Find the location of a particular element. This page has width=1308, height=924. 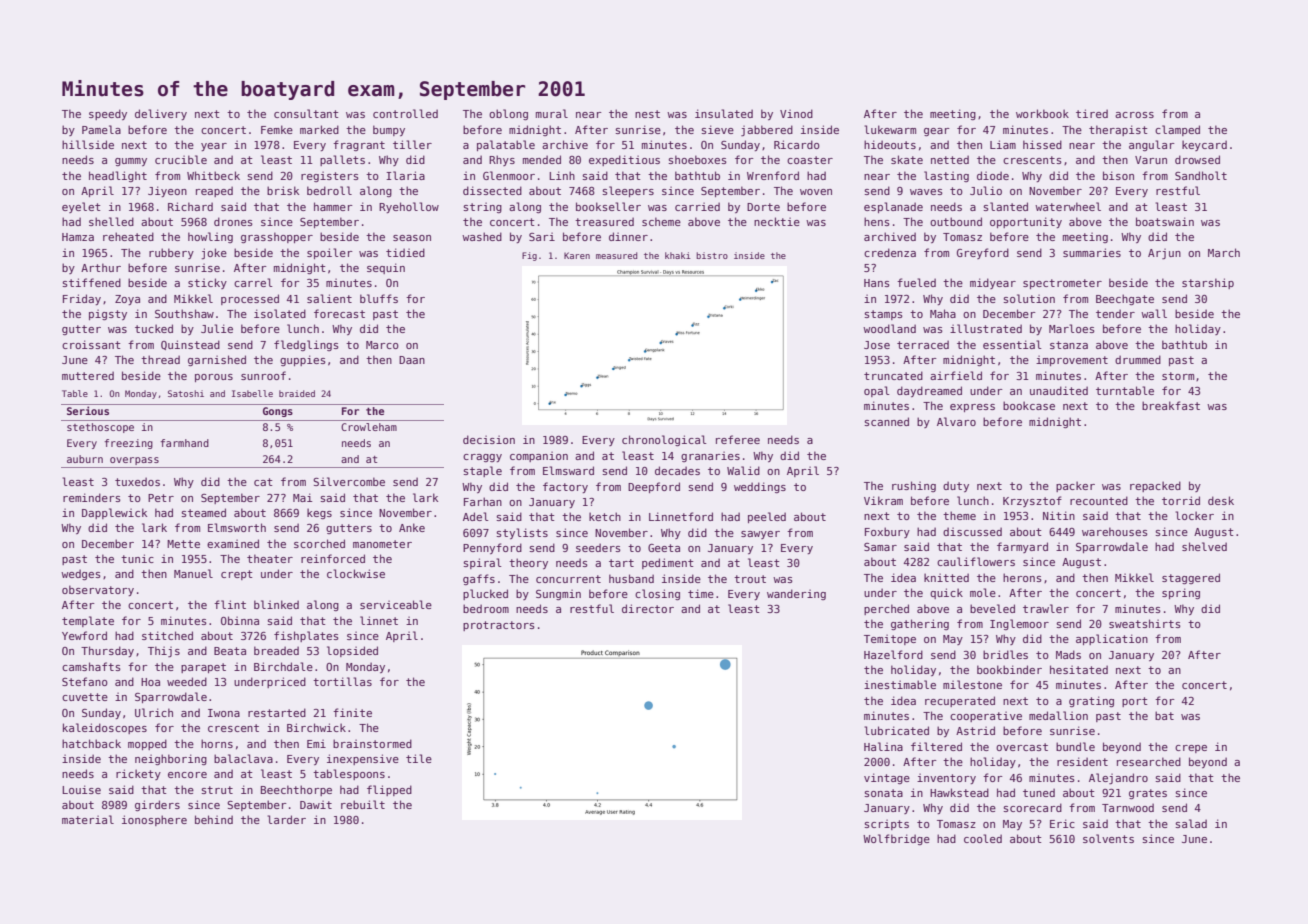

wedges is located at coordinates (81, 574).
